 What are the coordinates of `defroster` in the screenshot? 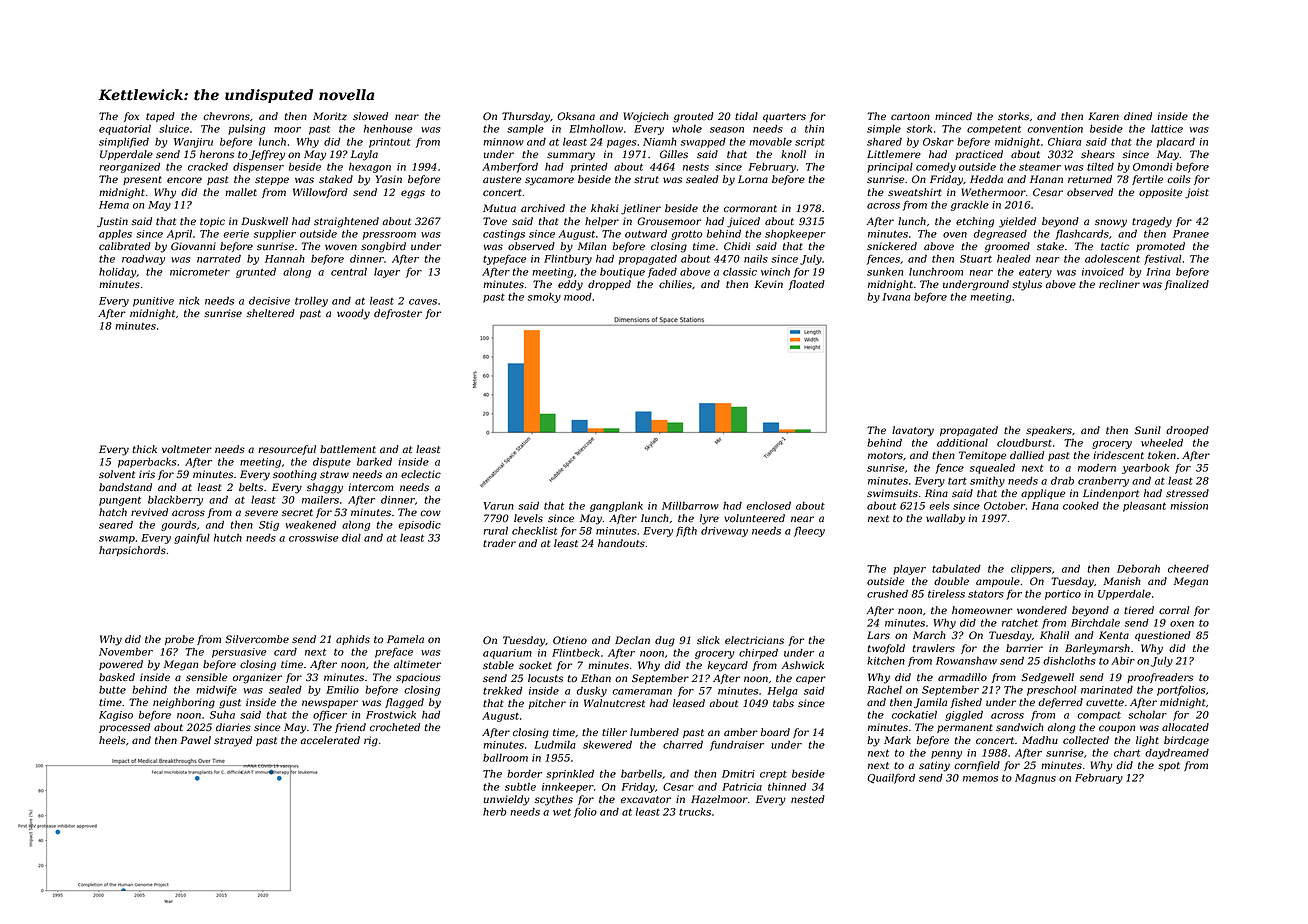 It's located at (398, 314).
